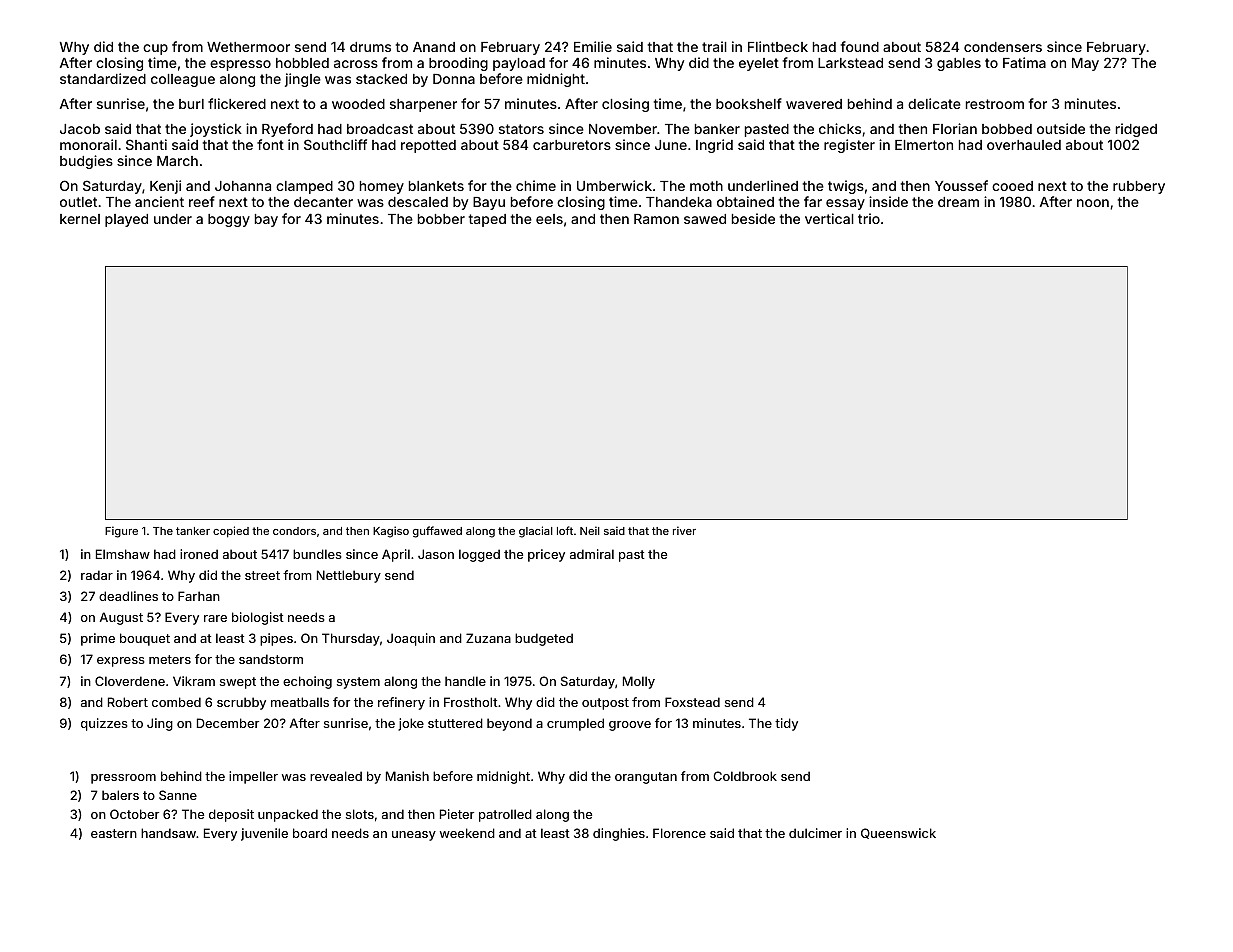  Describe the element at coordinates (120, 795) in the screenshot. I see `balers` at that location.
